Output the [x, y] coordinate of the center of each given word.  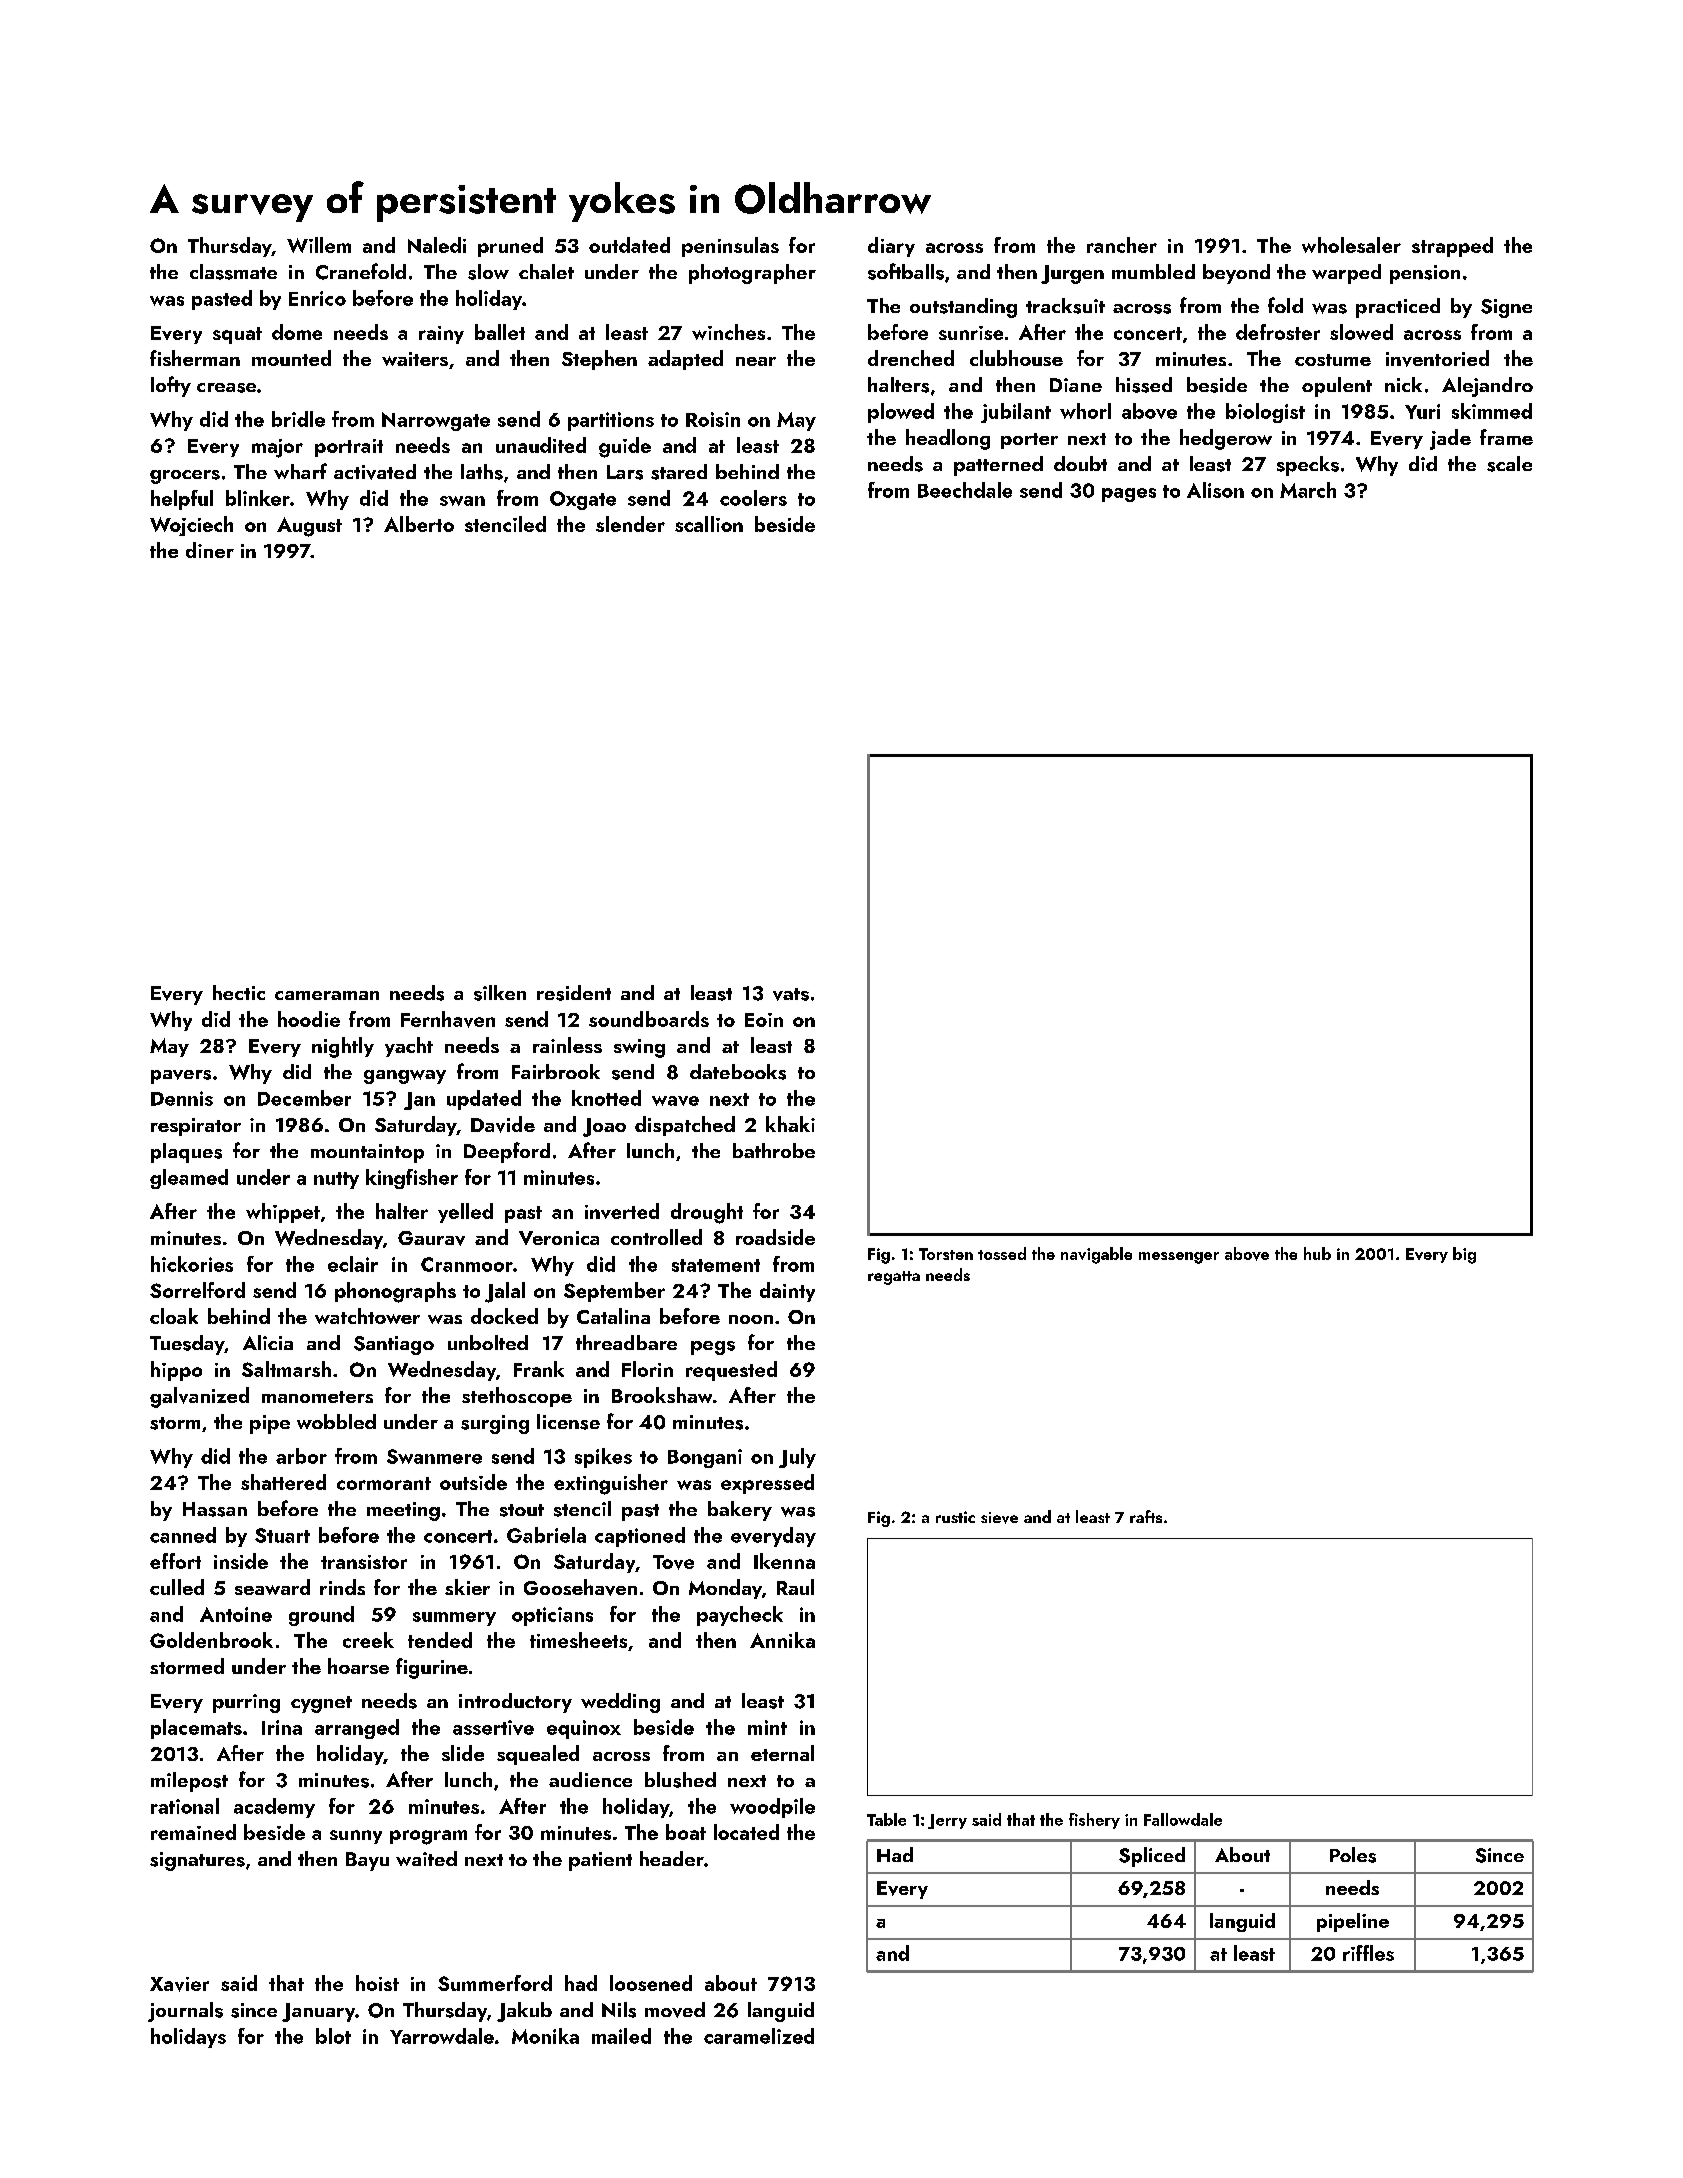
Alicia [268, 1342]
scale [1509, 464]
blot [333, 2036]
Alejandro [1487, 387]
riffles [1368, 1953]
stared [679, 472]
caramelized [759, 2036]
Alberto [419, 524]
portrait [349, 448]
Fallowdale [1183, 1819]
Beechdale [965, 490]
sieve [999, 1518]
